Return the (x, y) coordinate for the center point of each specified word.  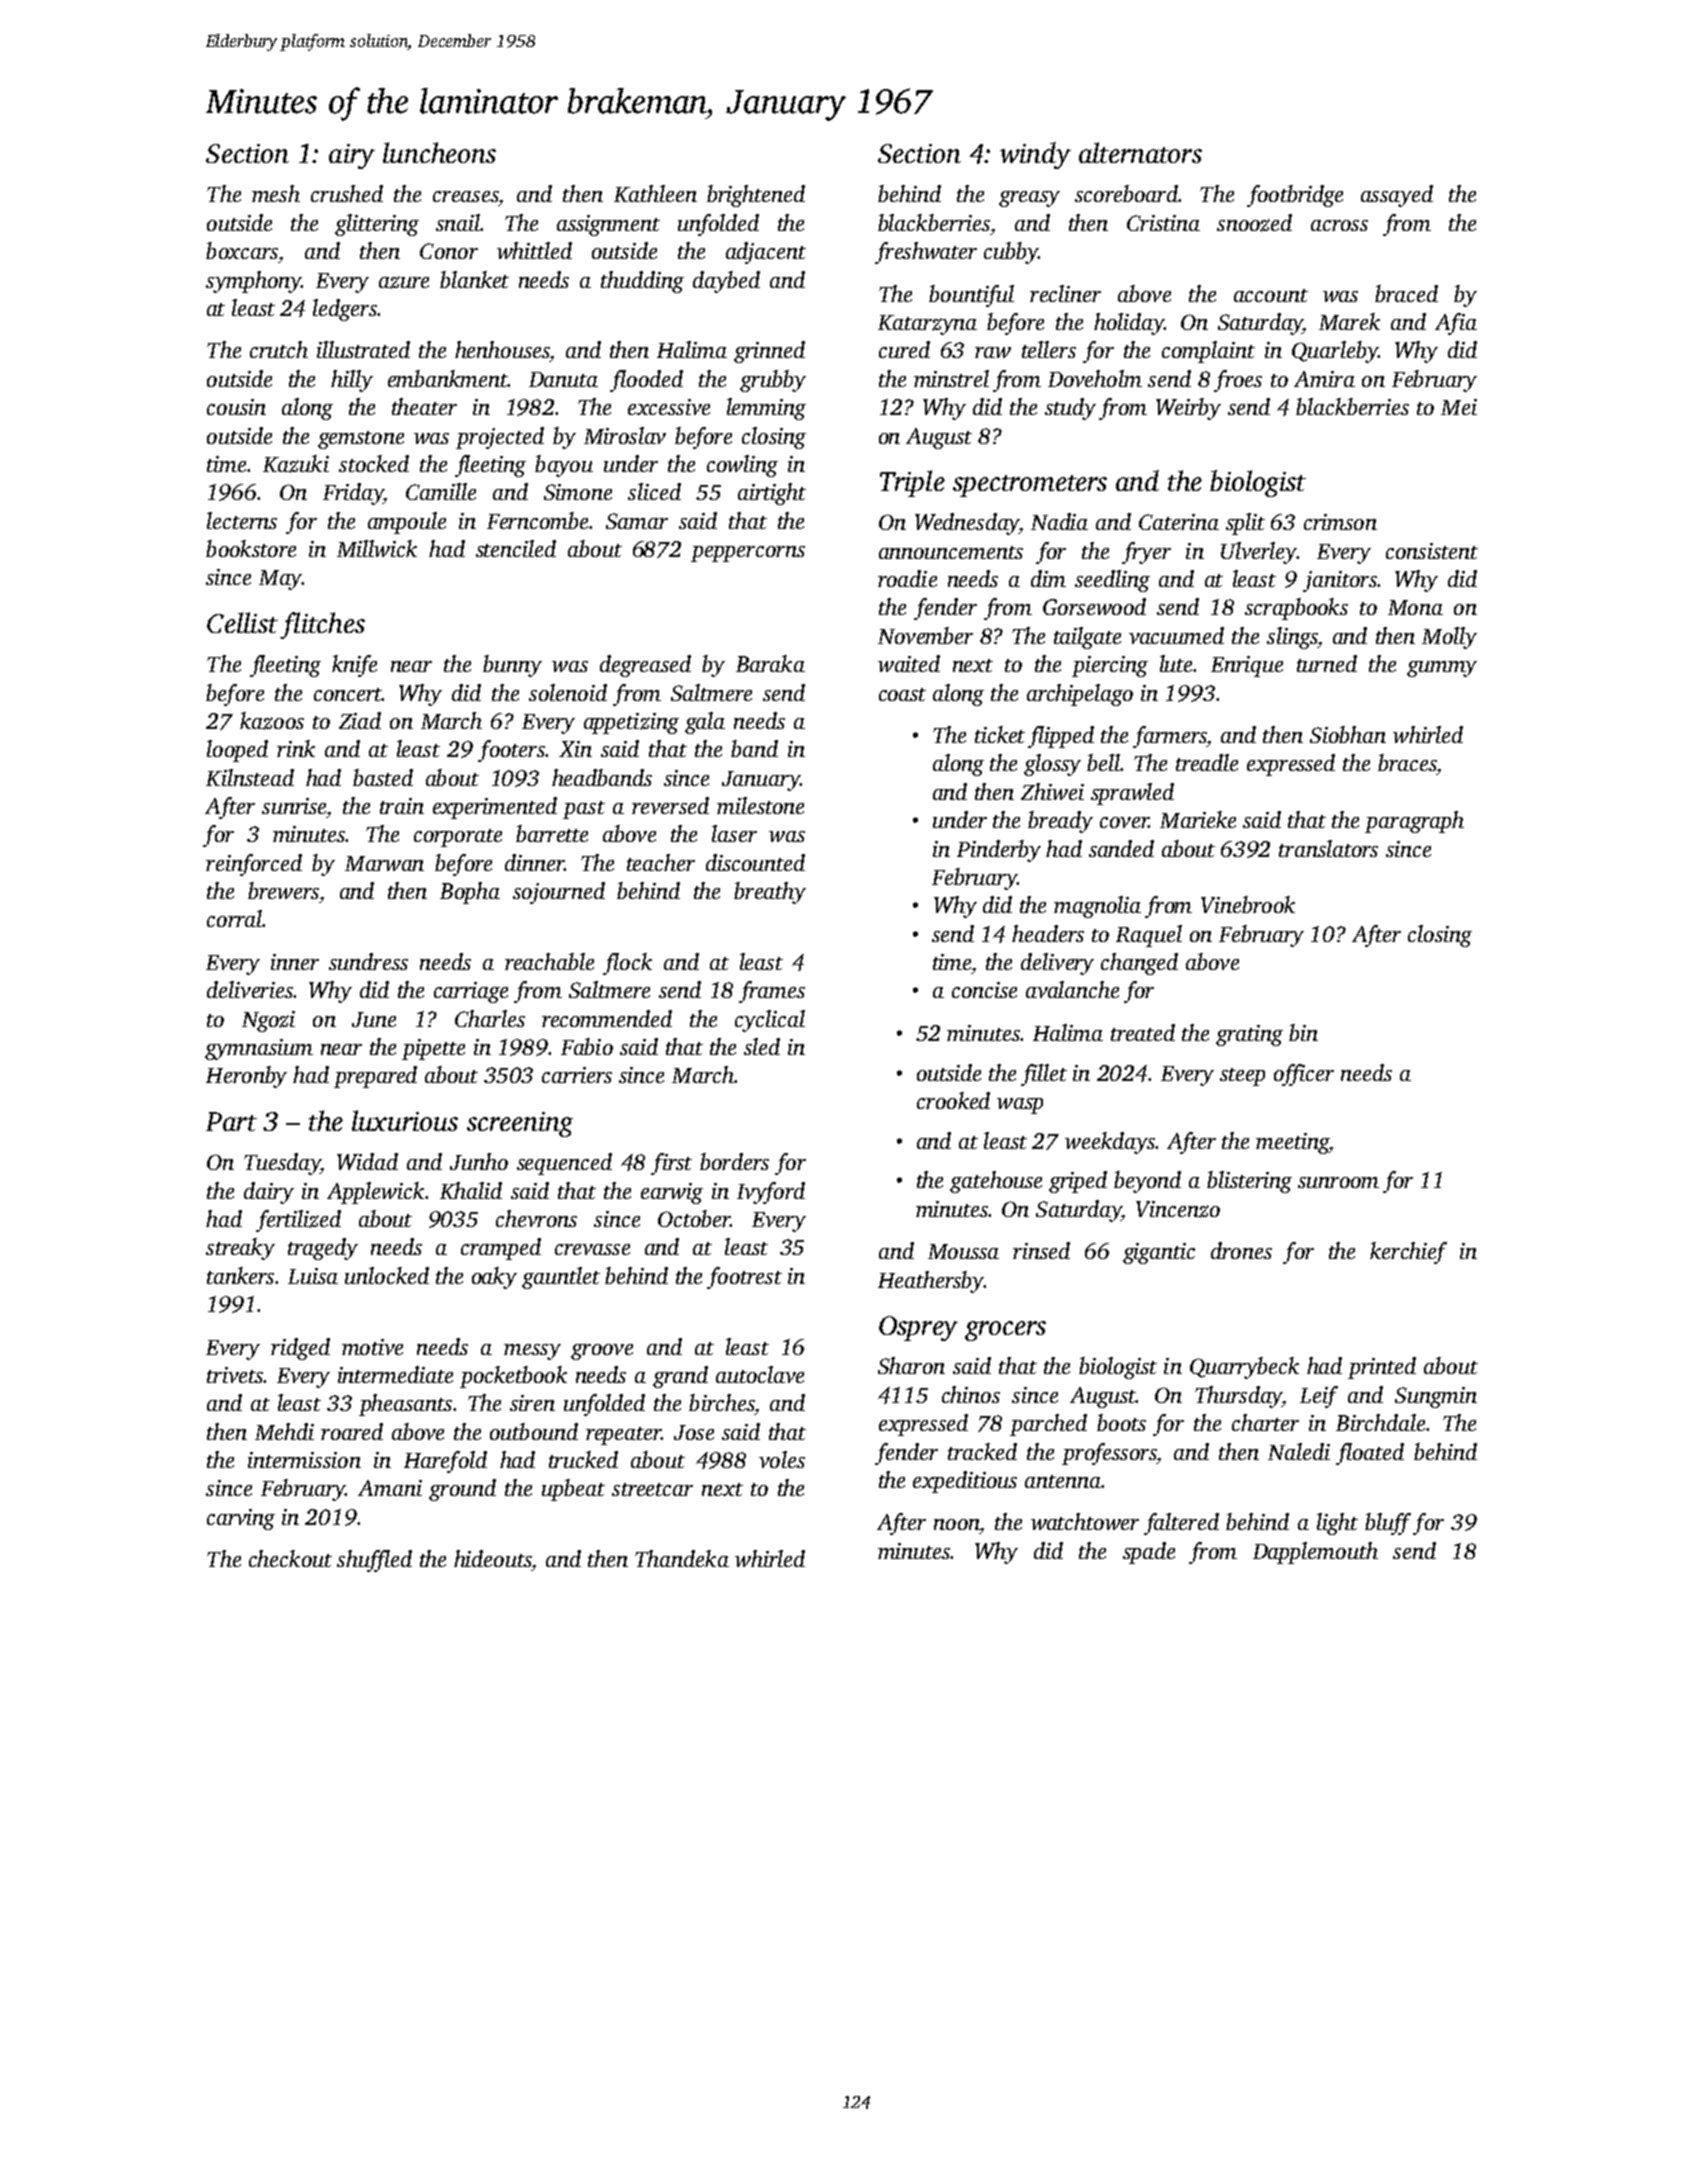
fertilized (298, 1221)
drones (1241, 1250)
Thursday (1238, 1397)
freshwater (926, 253)
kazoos (272, 721)
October (694, 1218)
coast (902, 694)
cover (1124, 822)
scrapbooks (1296, 609)
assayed (1397, 196)
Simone (578, 492)
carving (241, 1519)
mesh (276, 193)
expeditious (965, 1482)
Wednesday (967, 524)
